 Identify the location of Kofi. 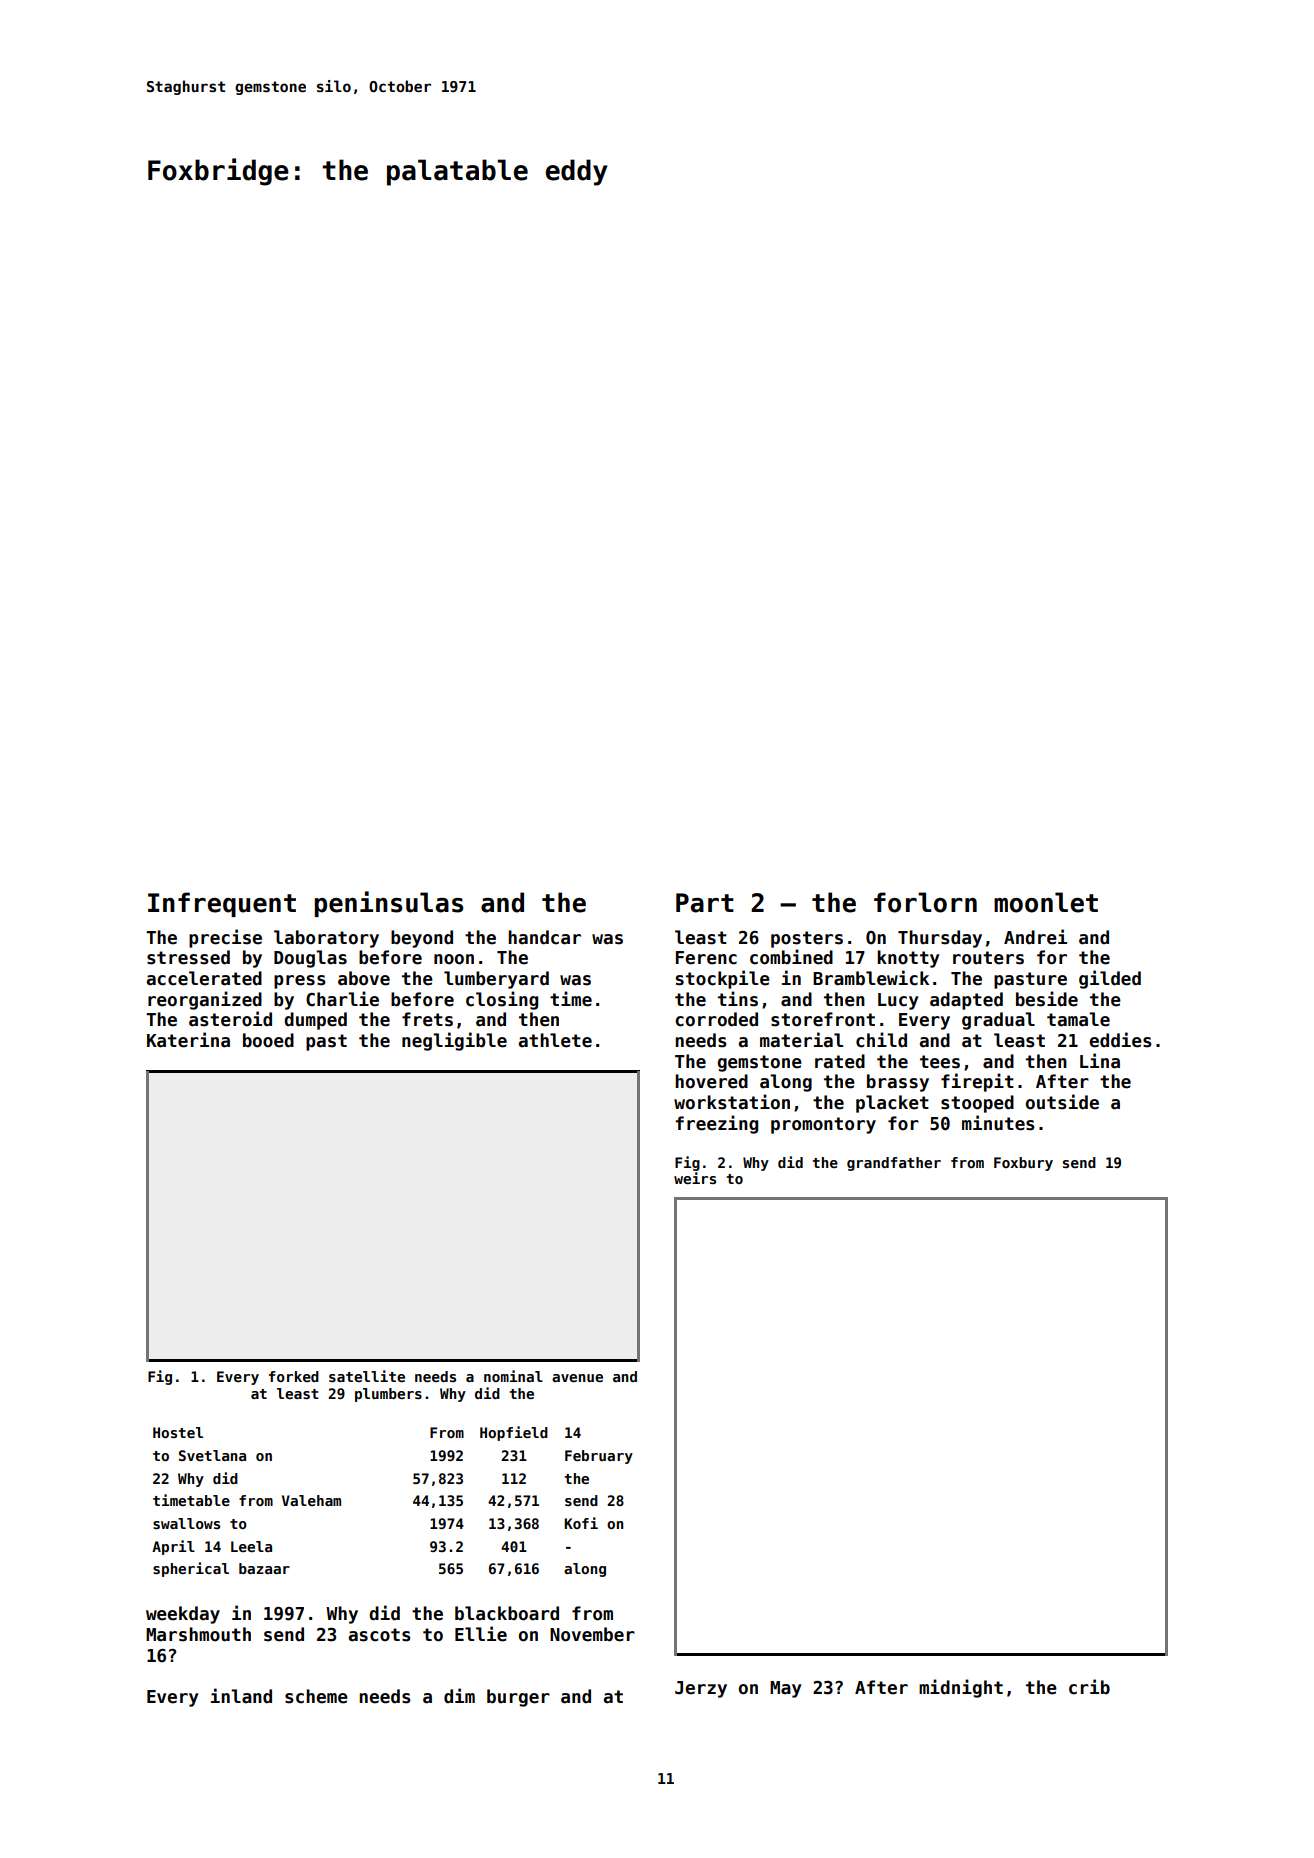
(581, 1523).
